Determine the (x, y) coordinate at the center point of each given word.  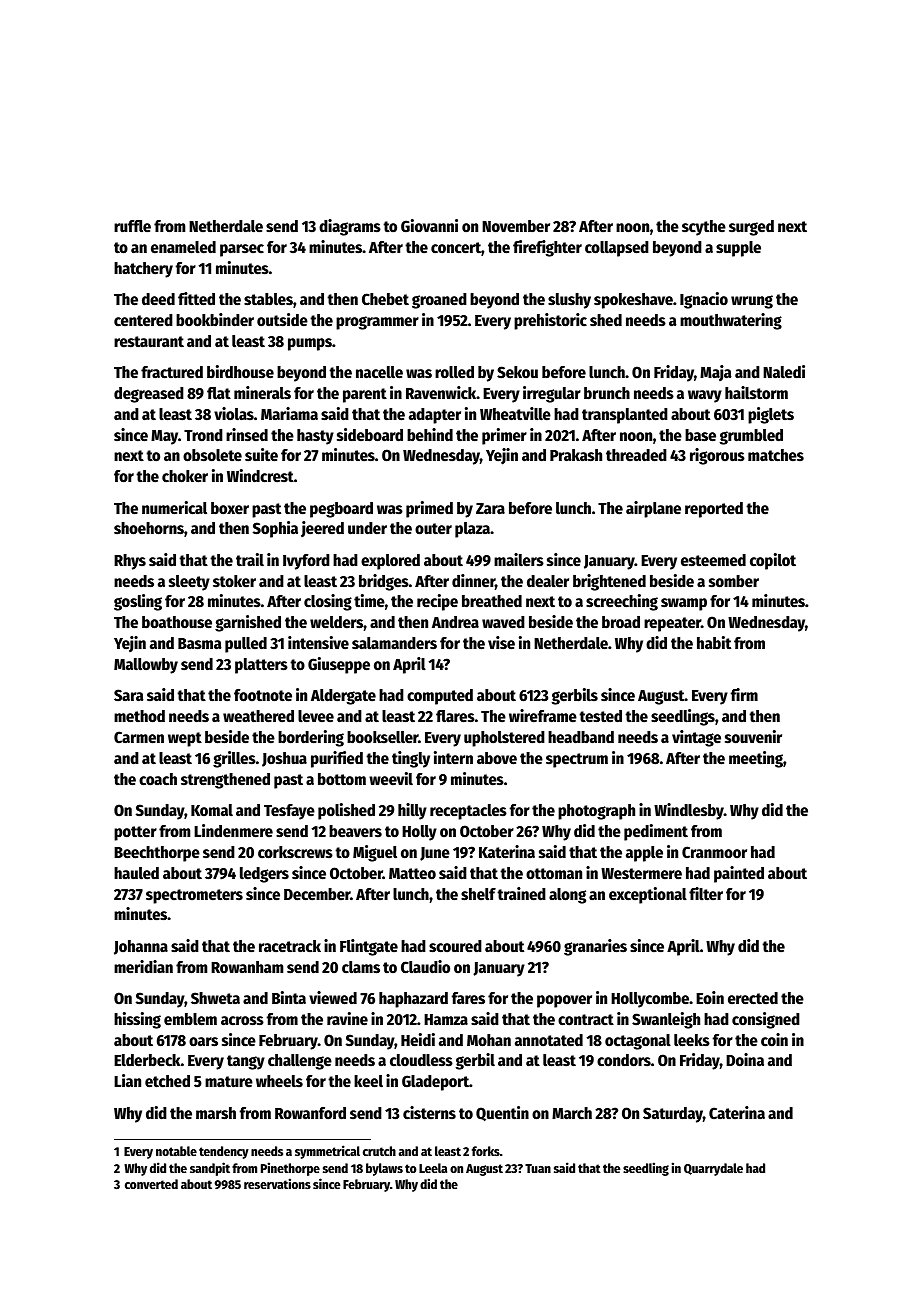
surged (751, 228)
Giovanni (429, 226)
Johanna (141, 947)
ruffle (132, 226)
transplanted (625, 416)
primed (429, 509)
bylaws (384, 1169)
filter (706, 894)
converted (151, 1184)
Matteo (412, 874)
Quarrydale (713, 1169)
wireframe (543, 715)
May (164, 437)
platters (261, 666)
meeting (756, 759)
